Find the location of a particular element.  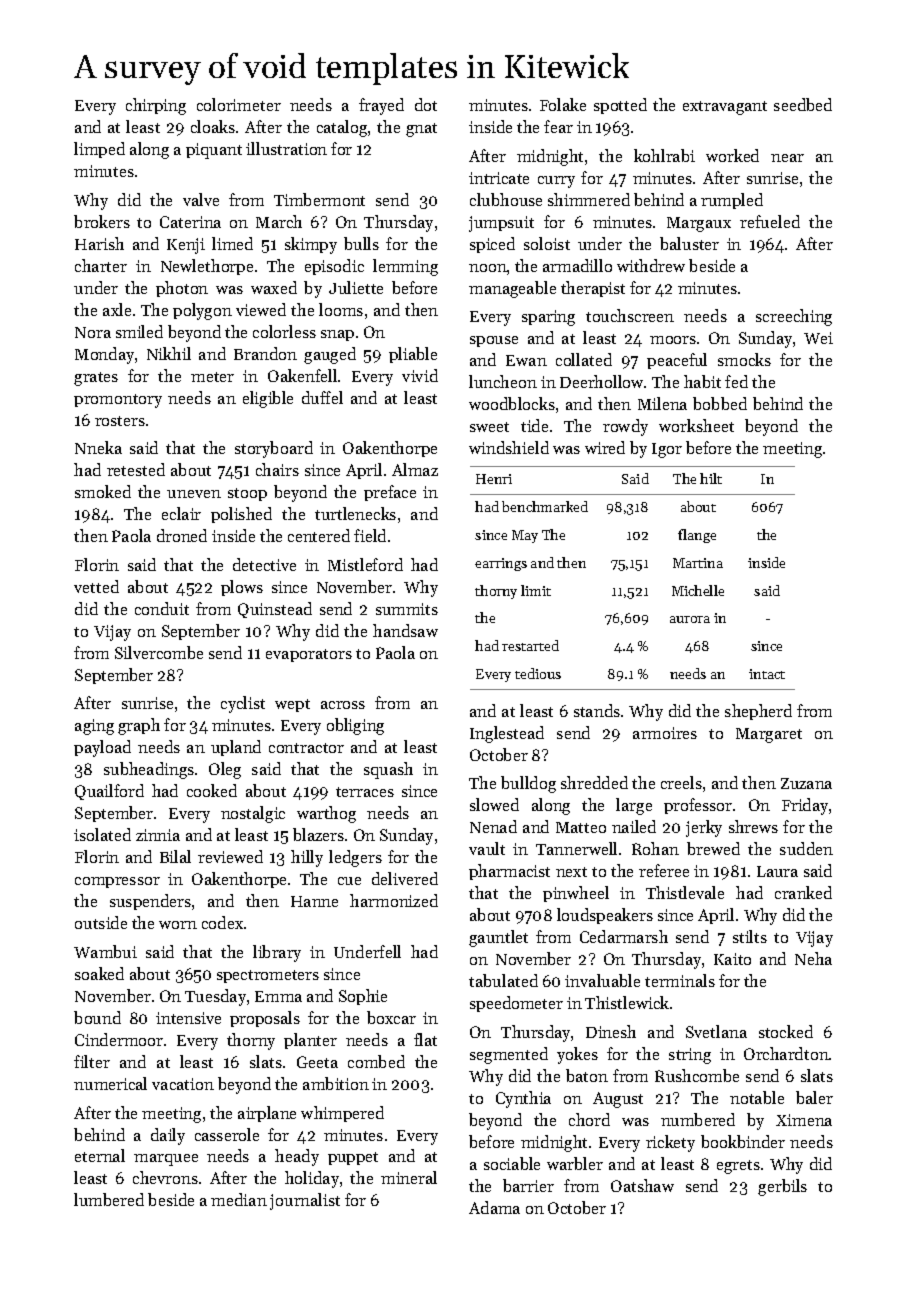

Quinstead is located at coordinates (275, 610).
